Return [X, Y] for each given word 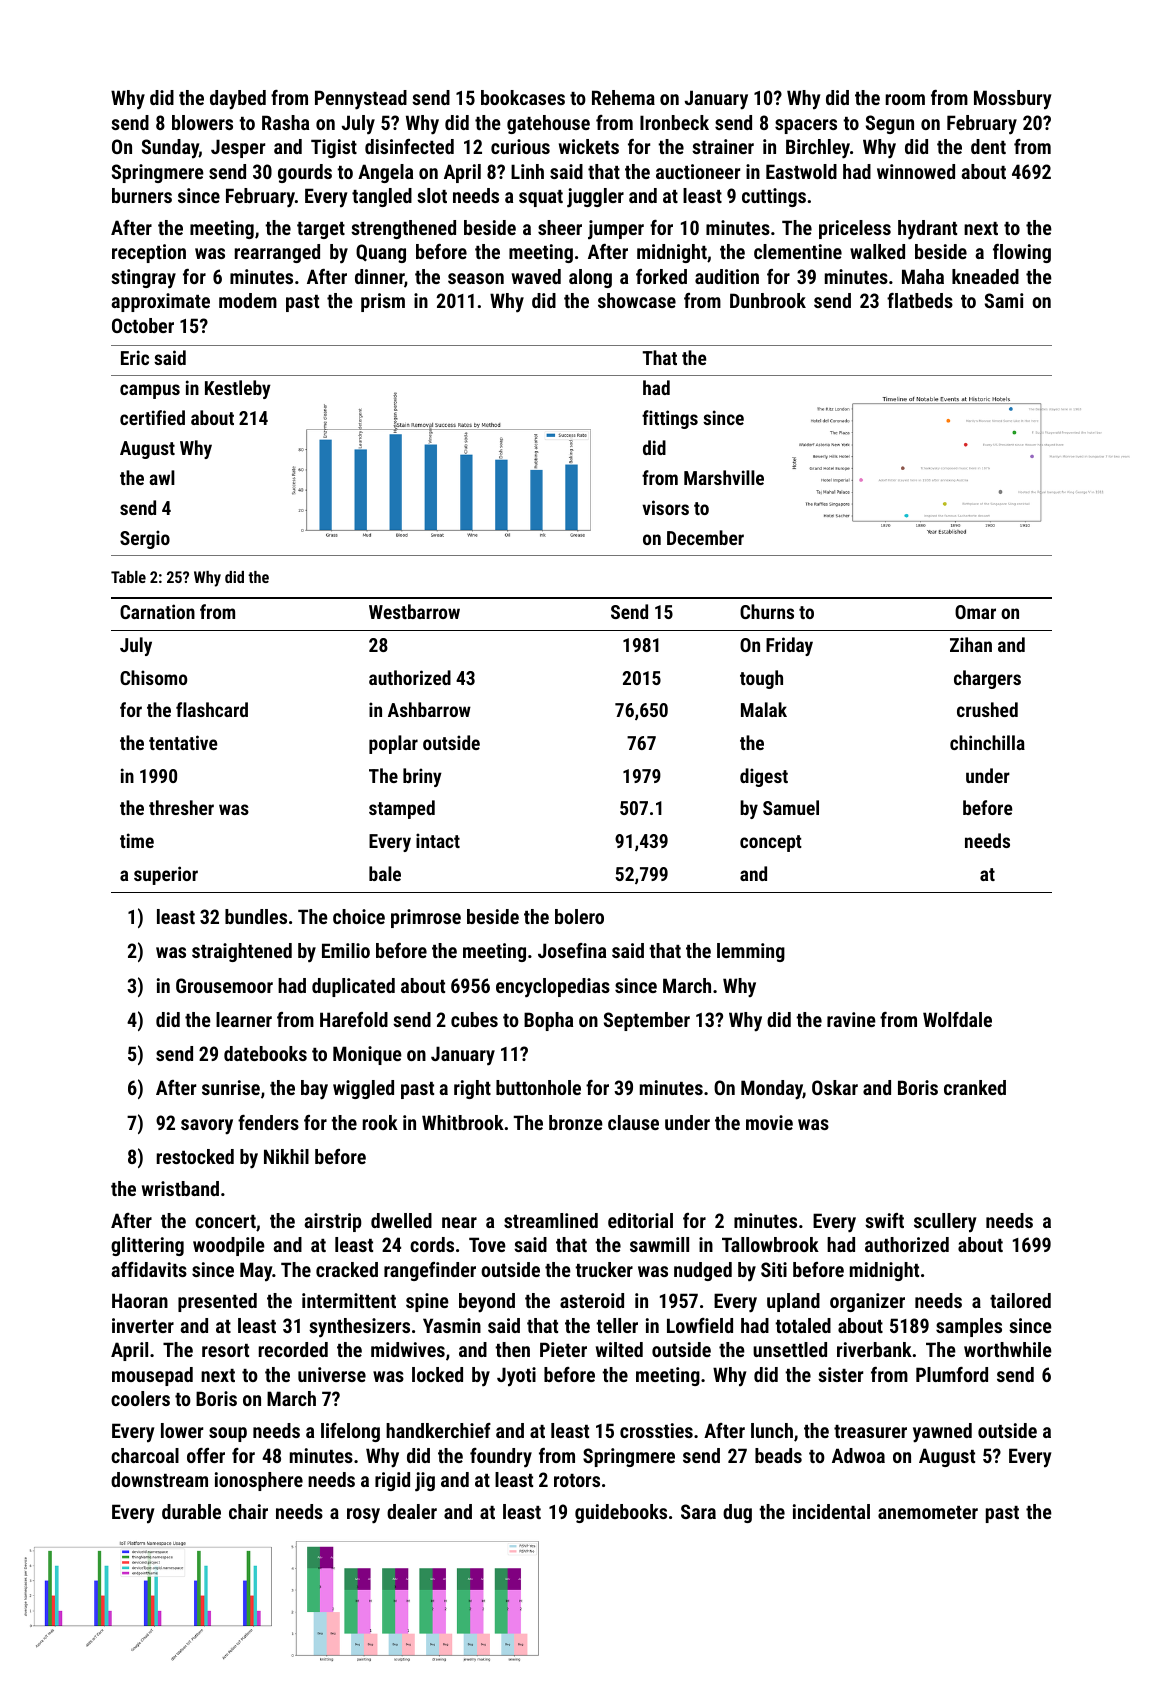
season [476, 278]
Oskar [835, 1087]
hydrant [927, 230]
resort [225, 1350]
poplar [393, 744]
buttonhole [538, 1087]
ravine [851, 1019]
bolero [579, 916]
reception [149, 253]
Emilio [346, 950]
